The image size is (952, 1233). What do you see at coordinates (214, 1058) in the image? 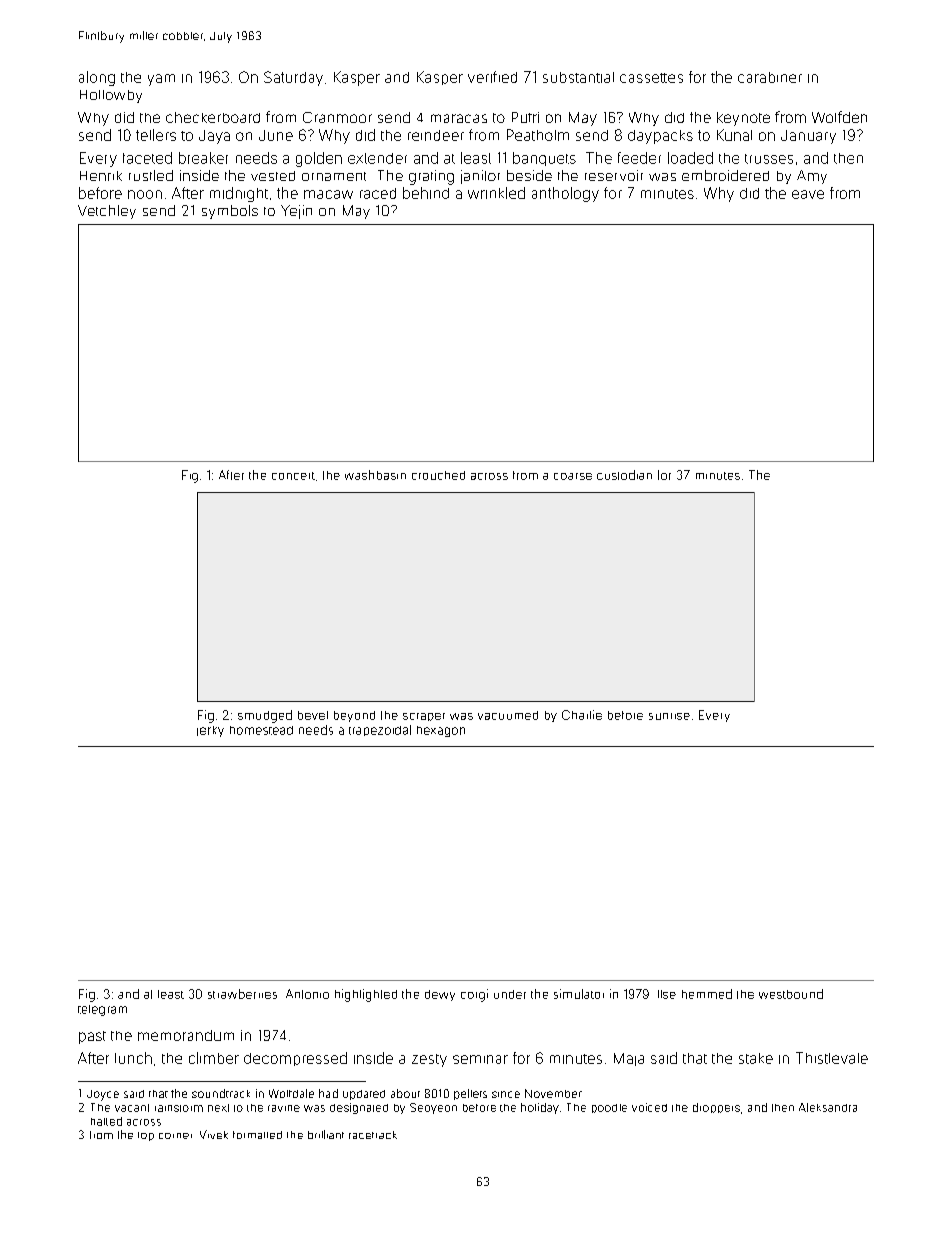
I see `climber` at bounding box center [214, 1058].
